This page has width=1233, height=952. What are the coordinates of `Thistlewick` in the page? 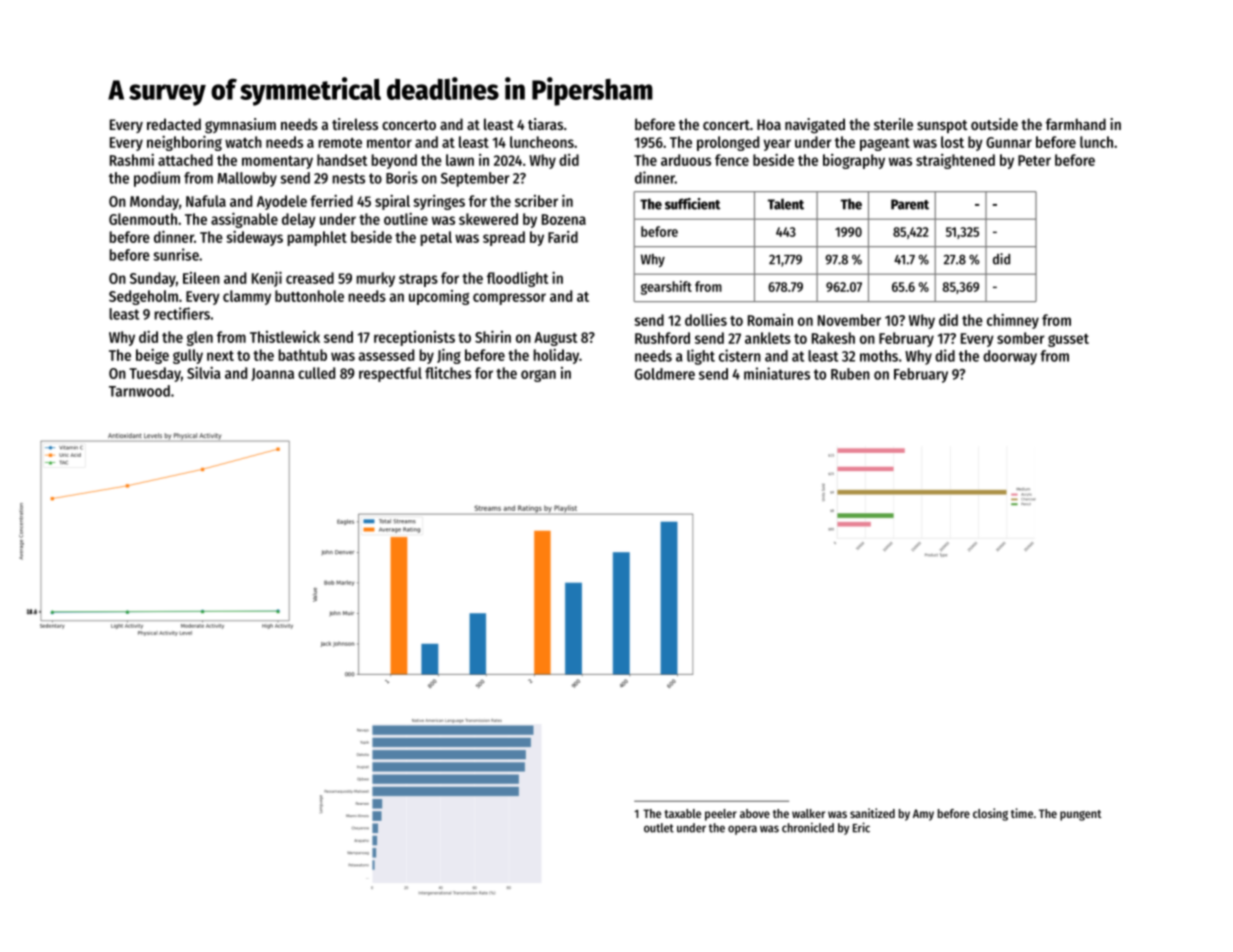 It's located at (285, 337).
